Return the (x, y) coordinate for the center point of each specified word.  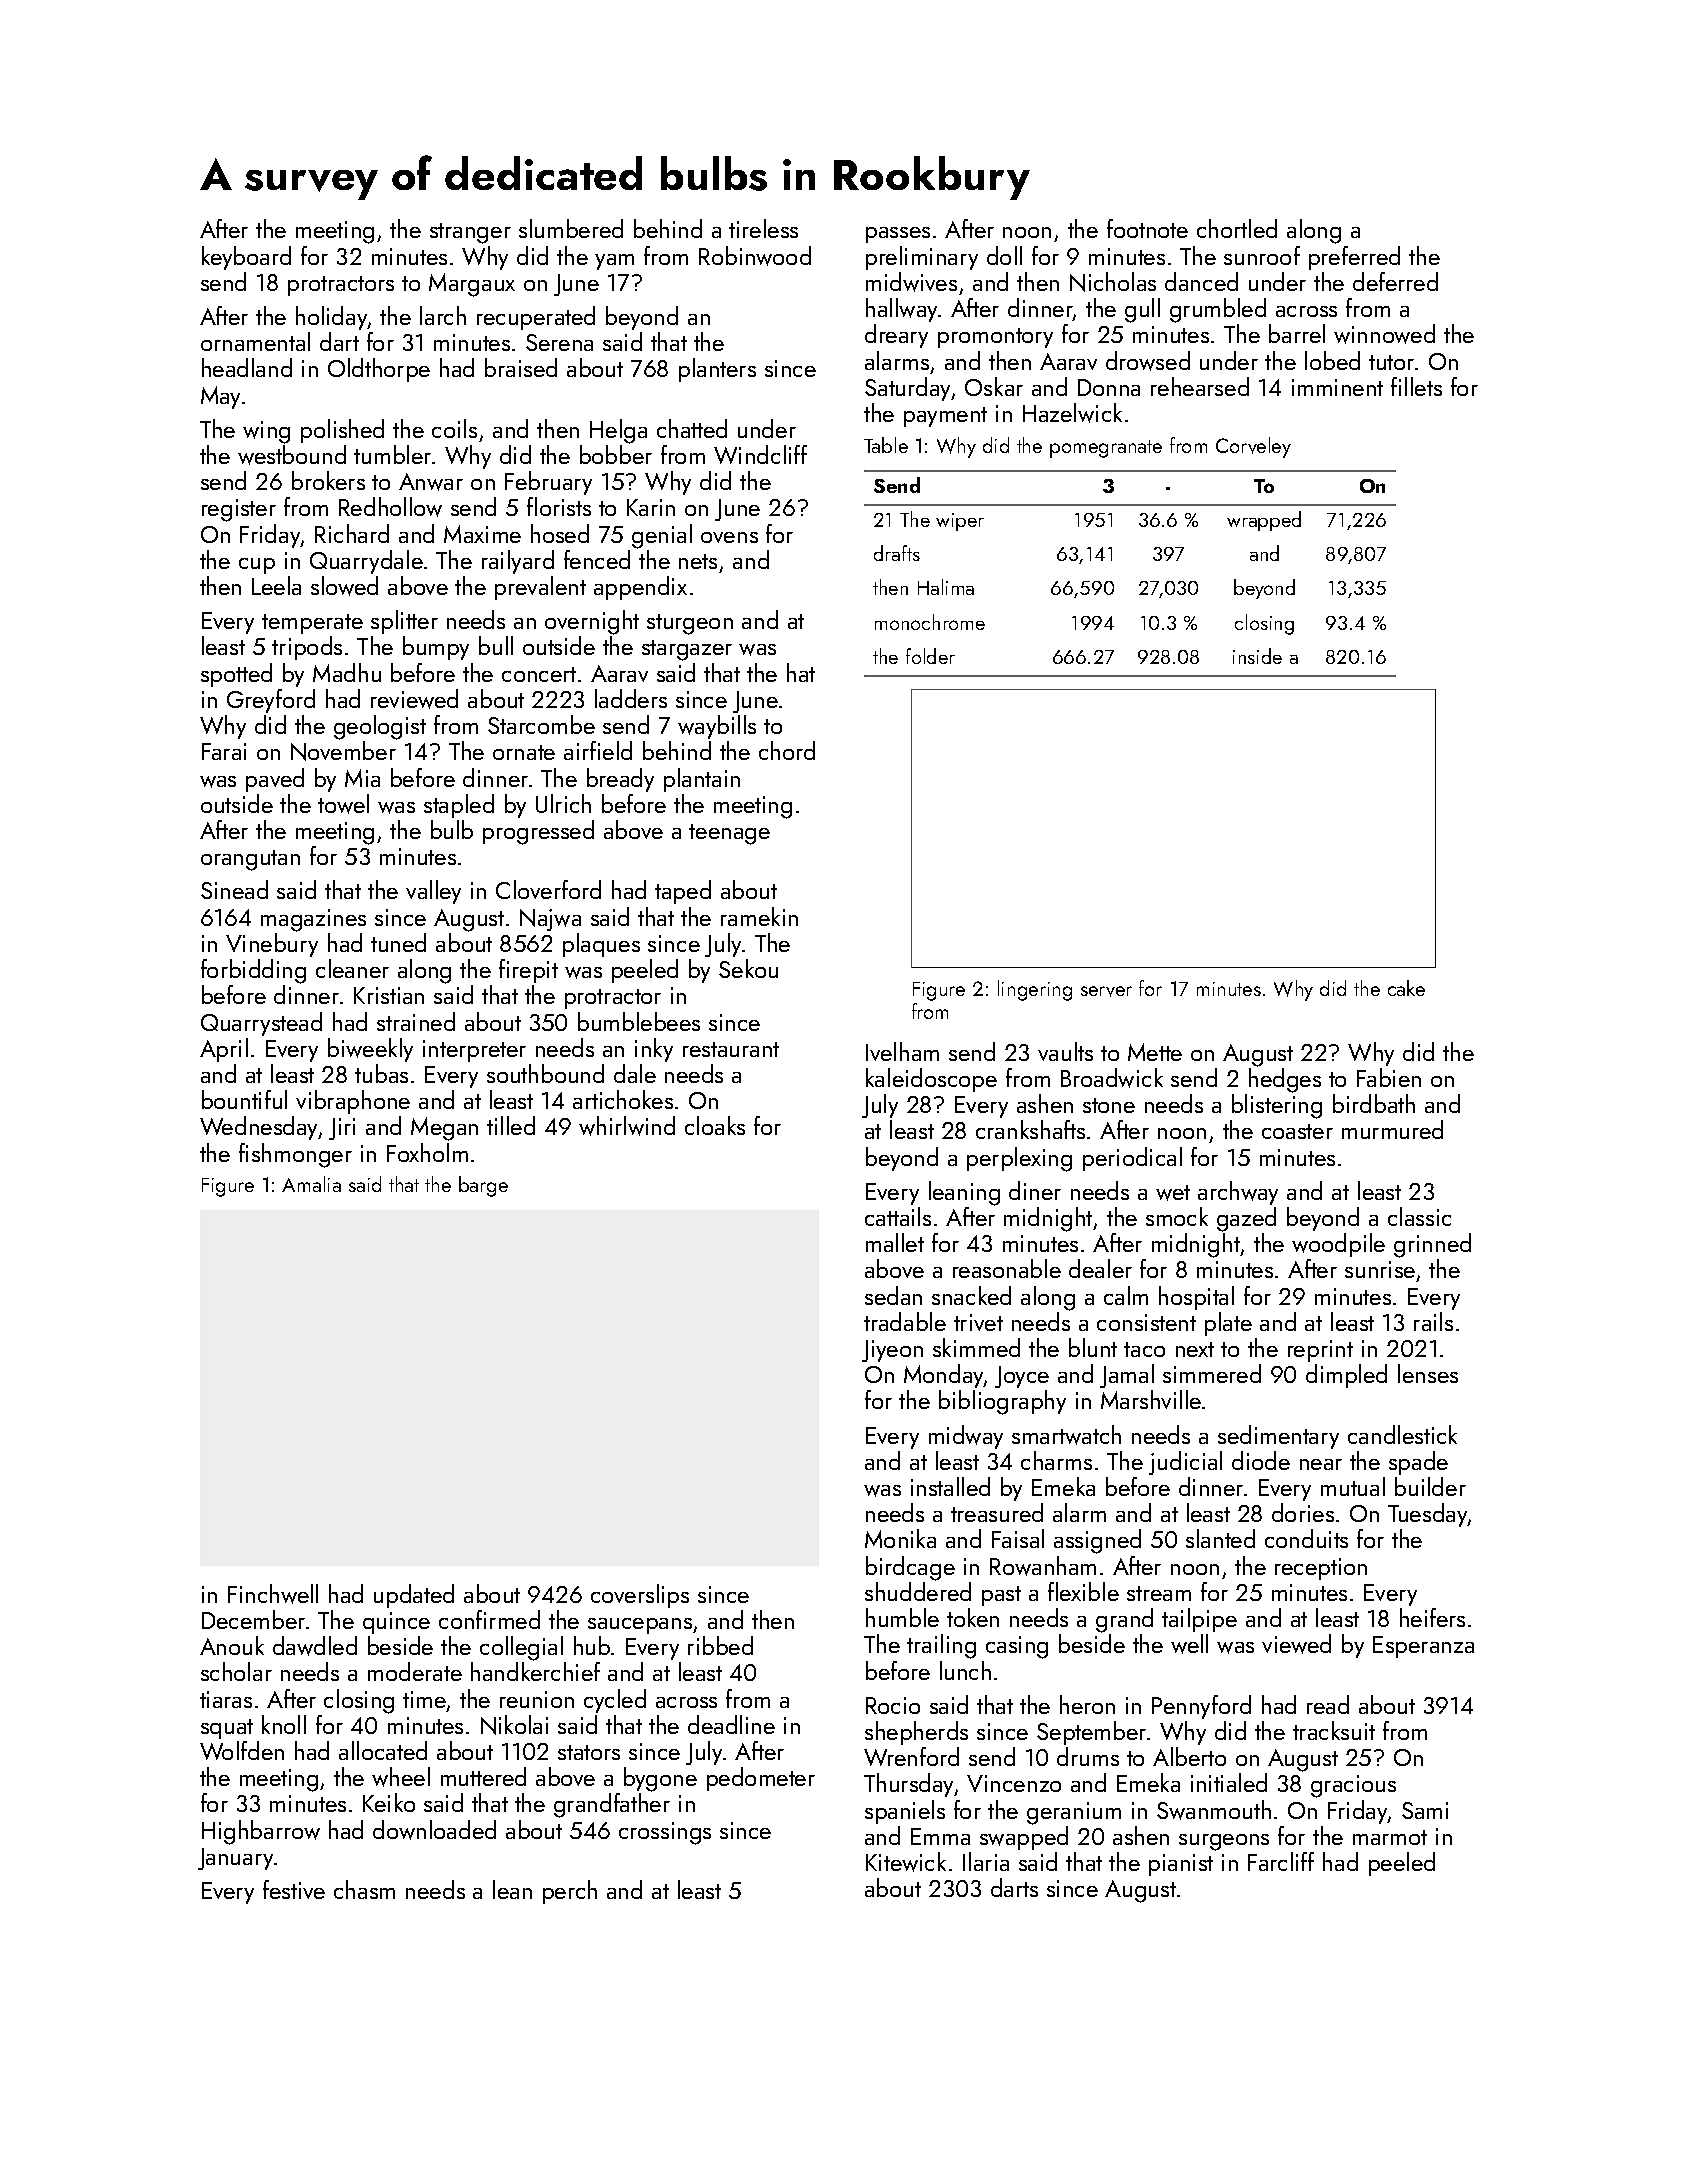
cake (1406, 988)
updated (414, 1596)
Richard (352, 533)
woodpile (1338, 1245)
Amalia (311, 1184)
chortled (1237, 228)
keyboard (246, 258)
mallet (895, 1242)
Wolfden (242, 1750)
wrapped (1264, 521)
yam (614, 262)
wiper (960, 522)
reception (1321, 1569)
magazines (313, 920)
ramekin (759, 916)
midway (966, 1437)
